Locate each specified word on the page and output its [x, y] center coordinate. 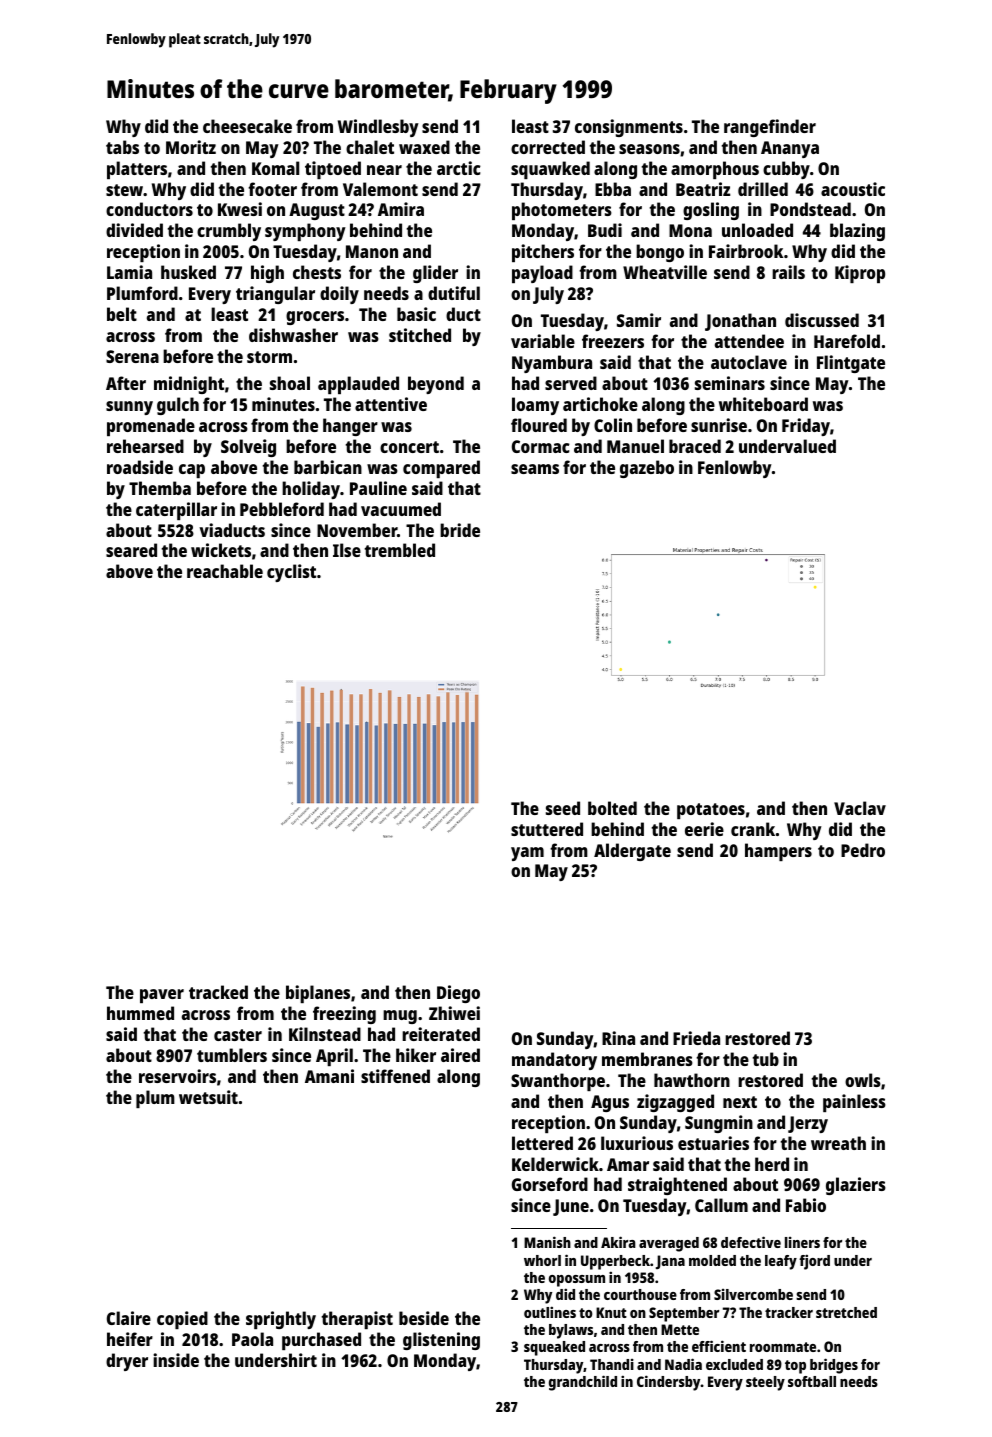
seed [563, 808]
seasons [649, 149]
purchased [321, 1341]
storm [269, 357]
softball [812, 1381]
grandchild [583, 1383]
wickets [221, 550]
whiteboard [763, 404]
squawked [550, 170]
